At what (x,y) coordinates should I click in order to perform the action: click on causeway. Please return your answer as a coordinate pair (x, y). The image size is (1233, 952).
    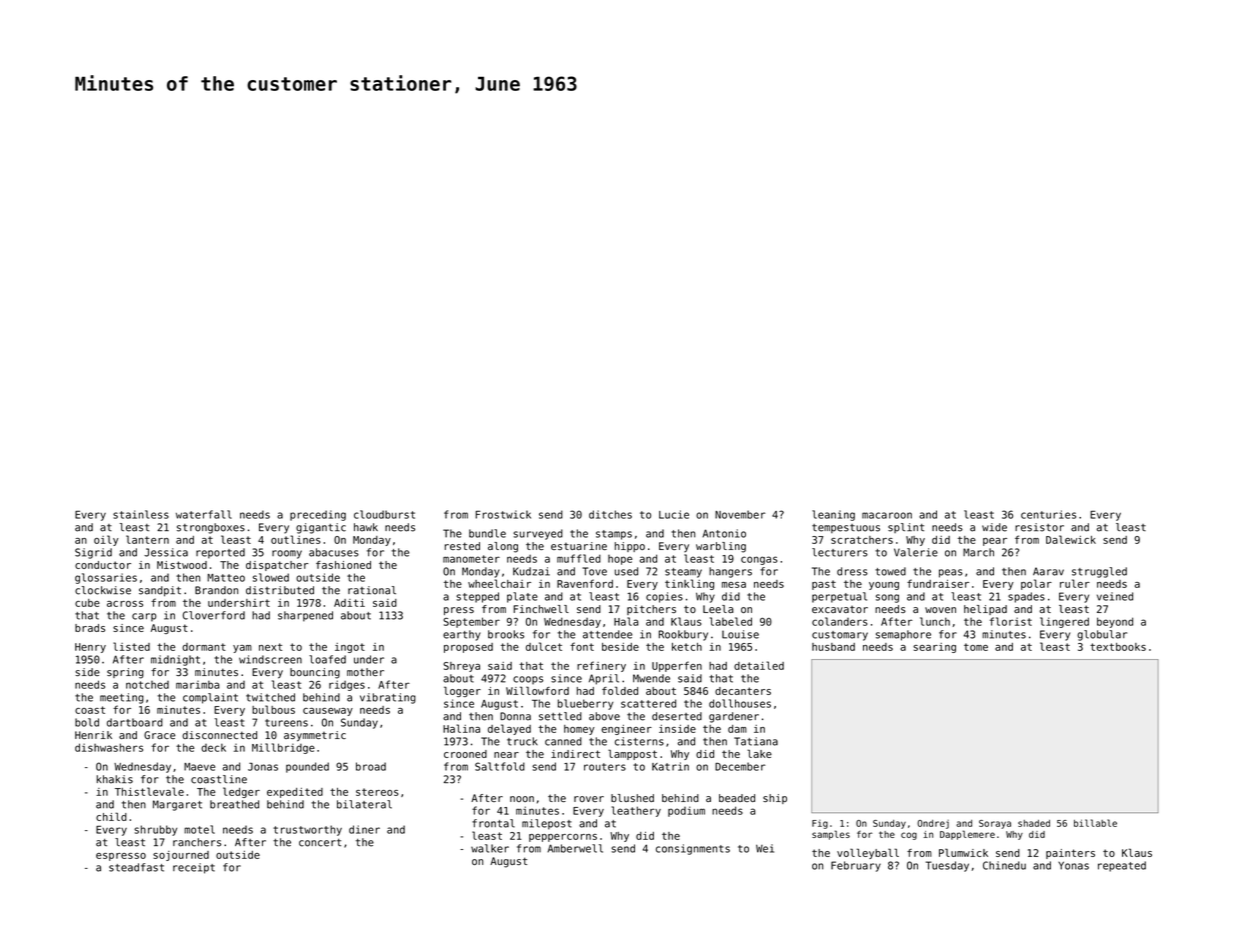
    Looking at the image, I should click on (328, 712).
